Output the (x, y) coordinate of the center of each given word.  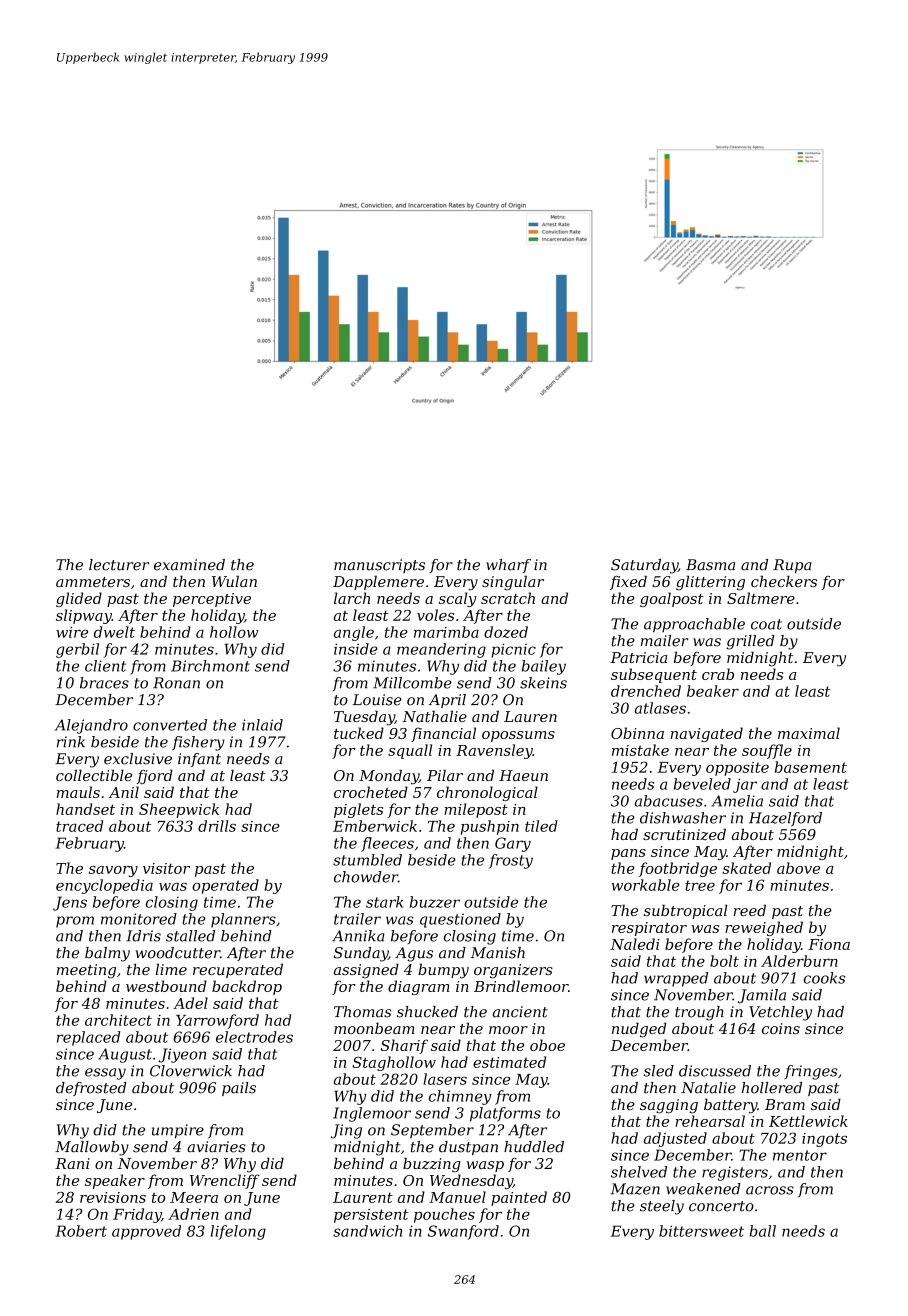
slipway (84, 616)
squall (410, 751)
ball (762, 1231)
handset (85, 809)
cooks (824, 978)
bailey (544, 667)
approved (146, 1232)
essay (105, 1074)
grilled (750, 642)
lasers (445, 1079)
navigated (707, 734)
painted (519, 1198)
